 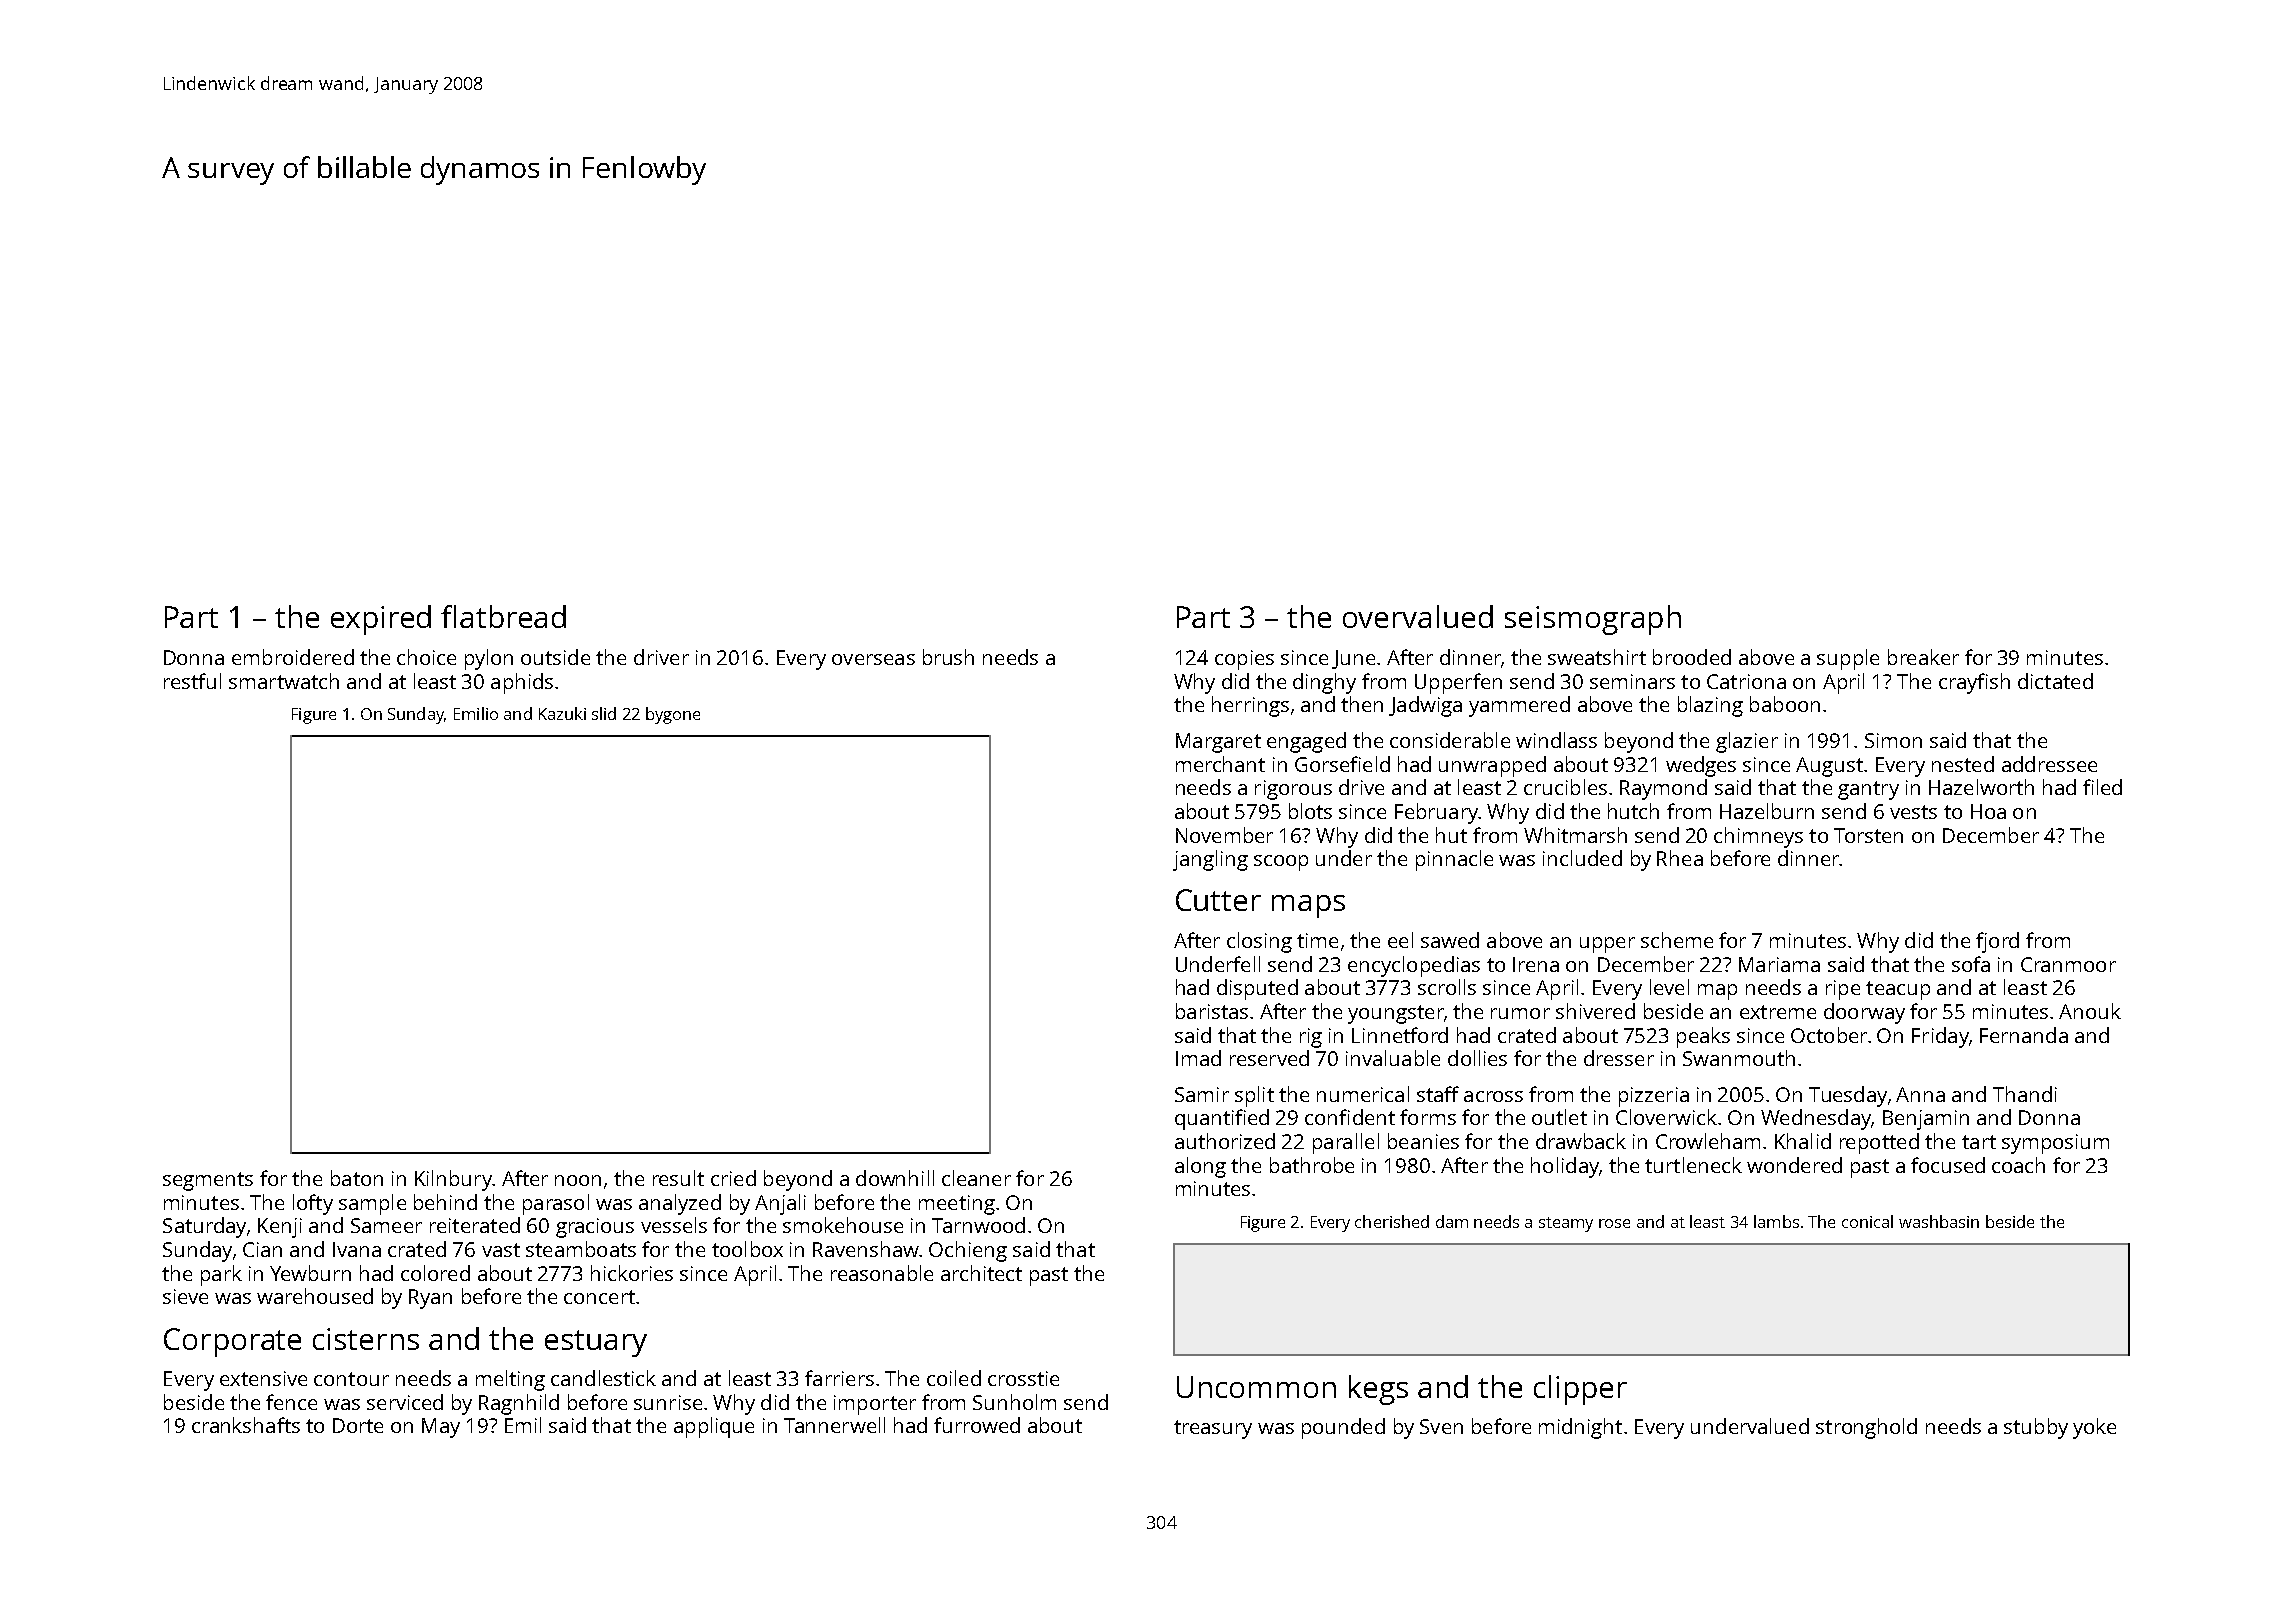 What do you see at coordinates (562, 713) in the screenshot?
I see `Kazuki` at bounding box center [562, 713].
